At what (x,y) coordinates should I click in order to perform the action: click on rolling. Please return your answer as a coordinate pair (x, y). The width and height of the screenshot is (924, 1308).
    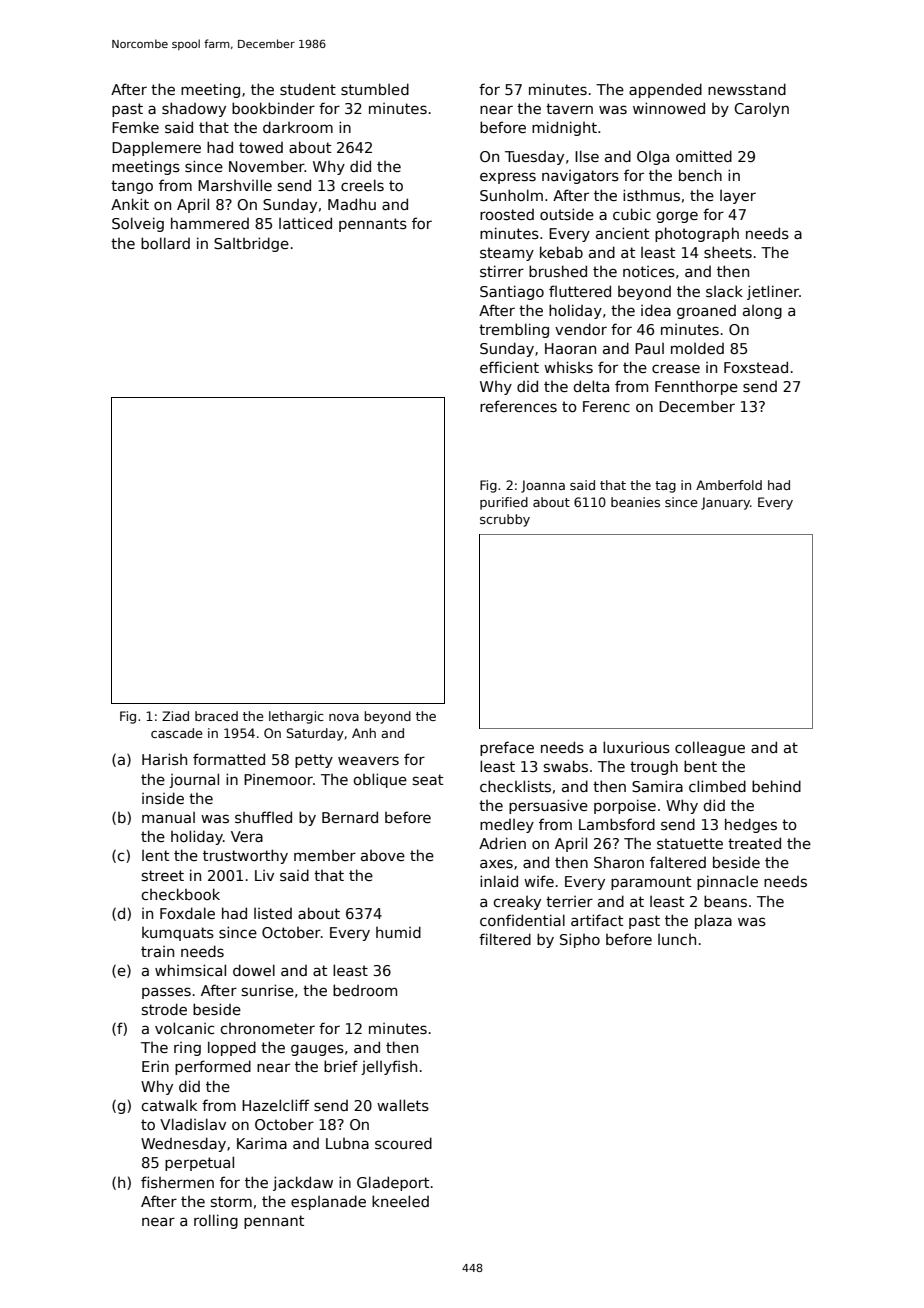
    Looking at the image, I should click on (216, 1221).
